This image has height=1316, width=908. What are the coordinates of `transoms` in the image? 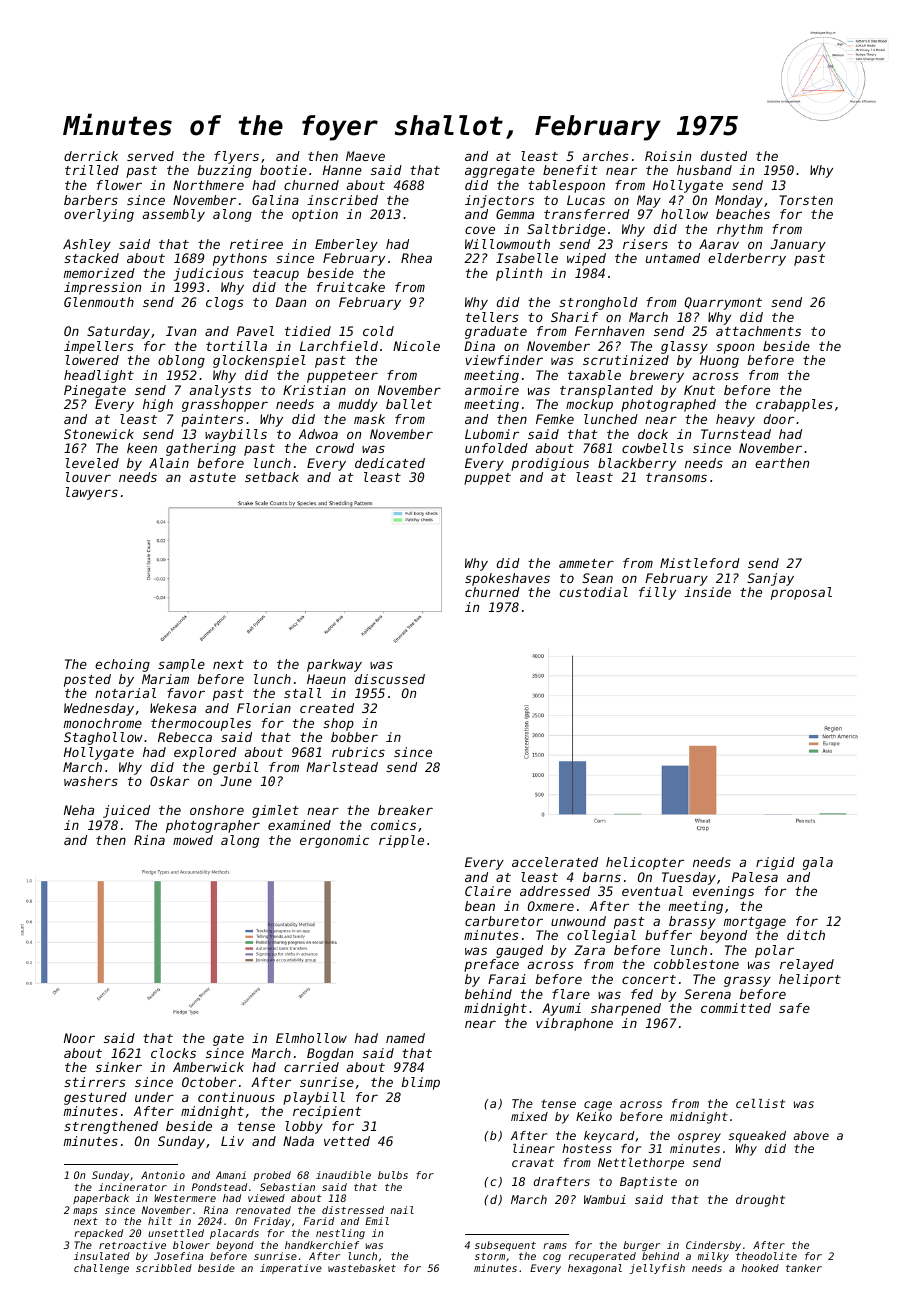 It's located at (676, 477).
